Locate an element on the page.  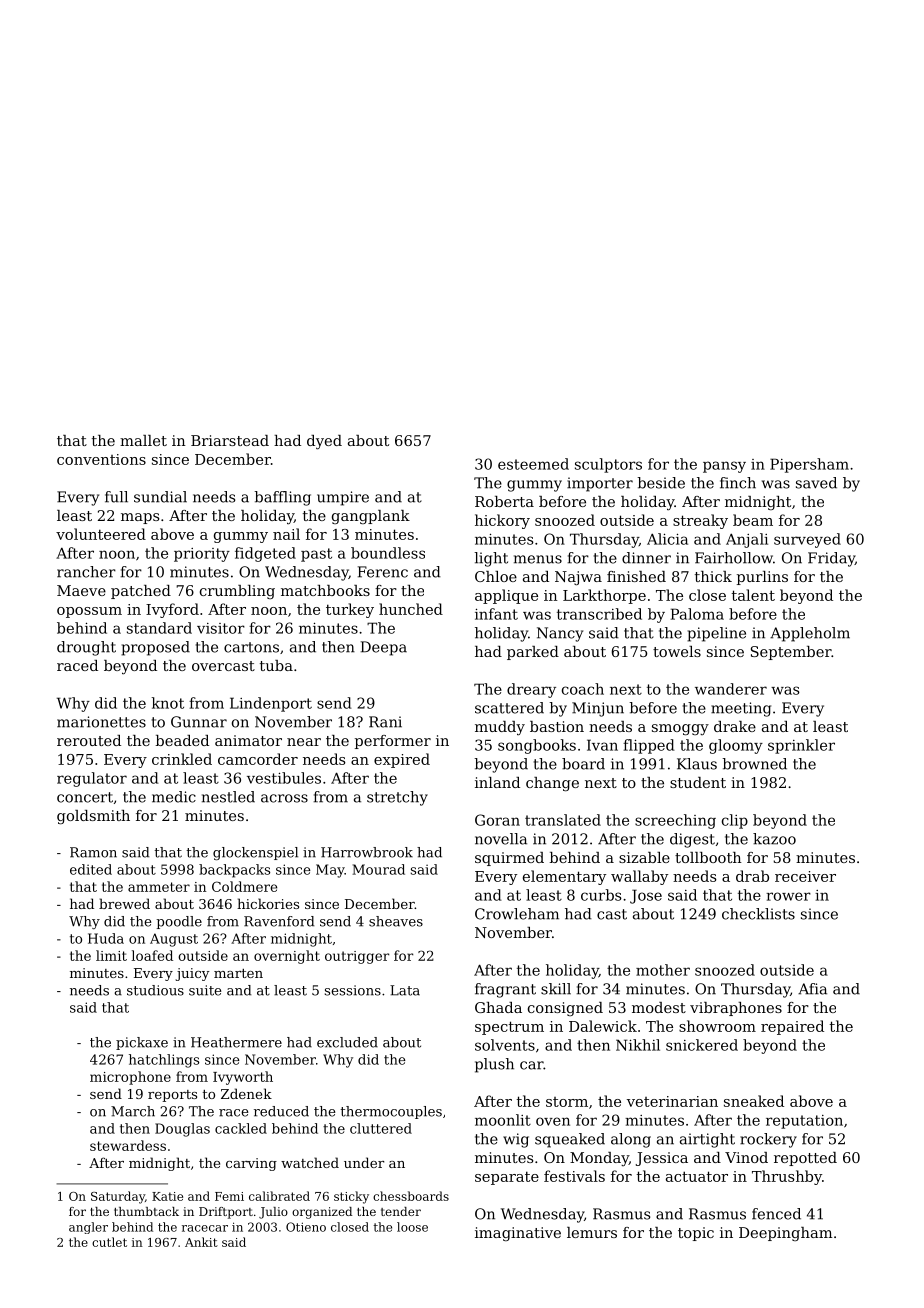
beam is located at coordinates (753, 520).
